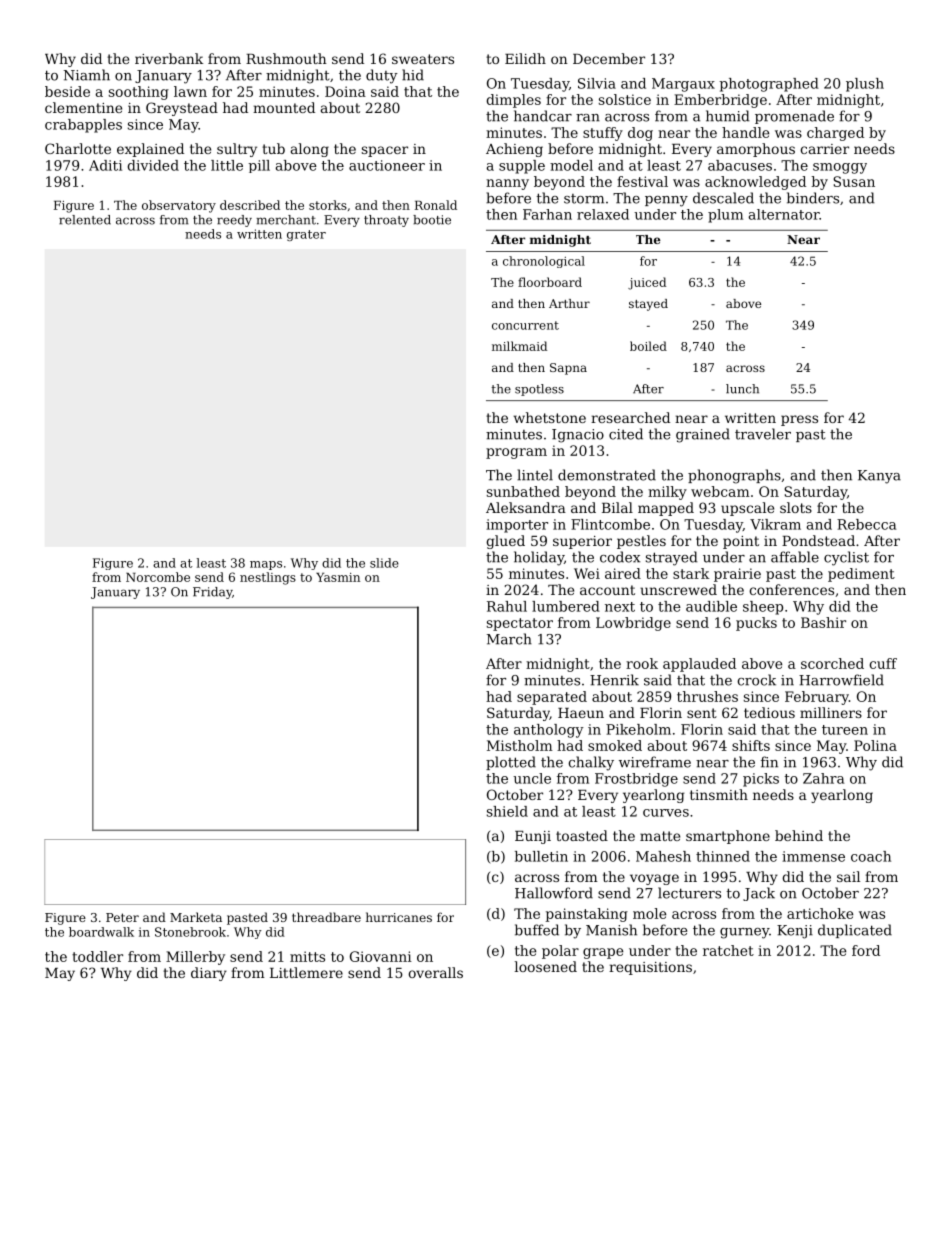 This document has height=1233, width=952. Describe the element at coordinates (514, 101) in the document. I see `dimples` at that location.
